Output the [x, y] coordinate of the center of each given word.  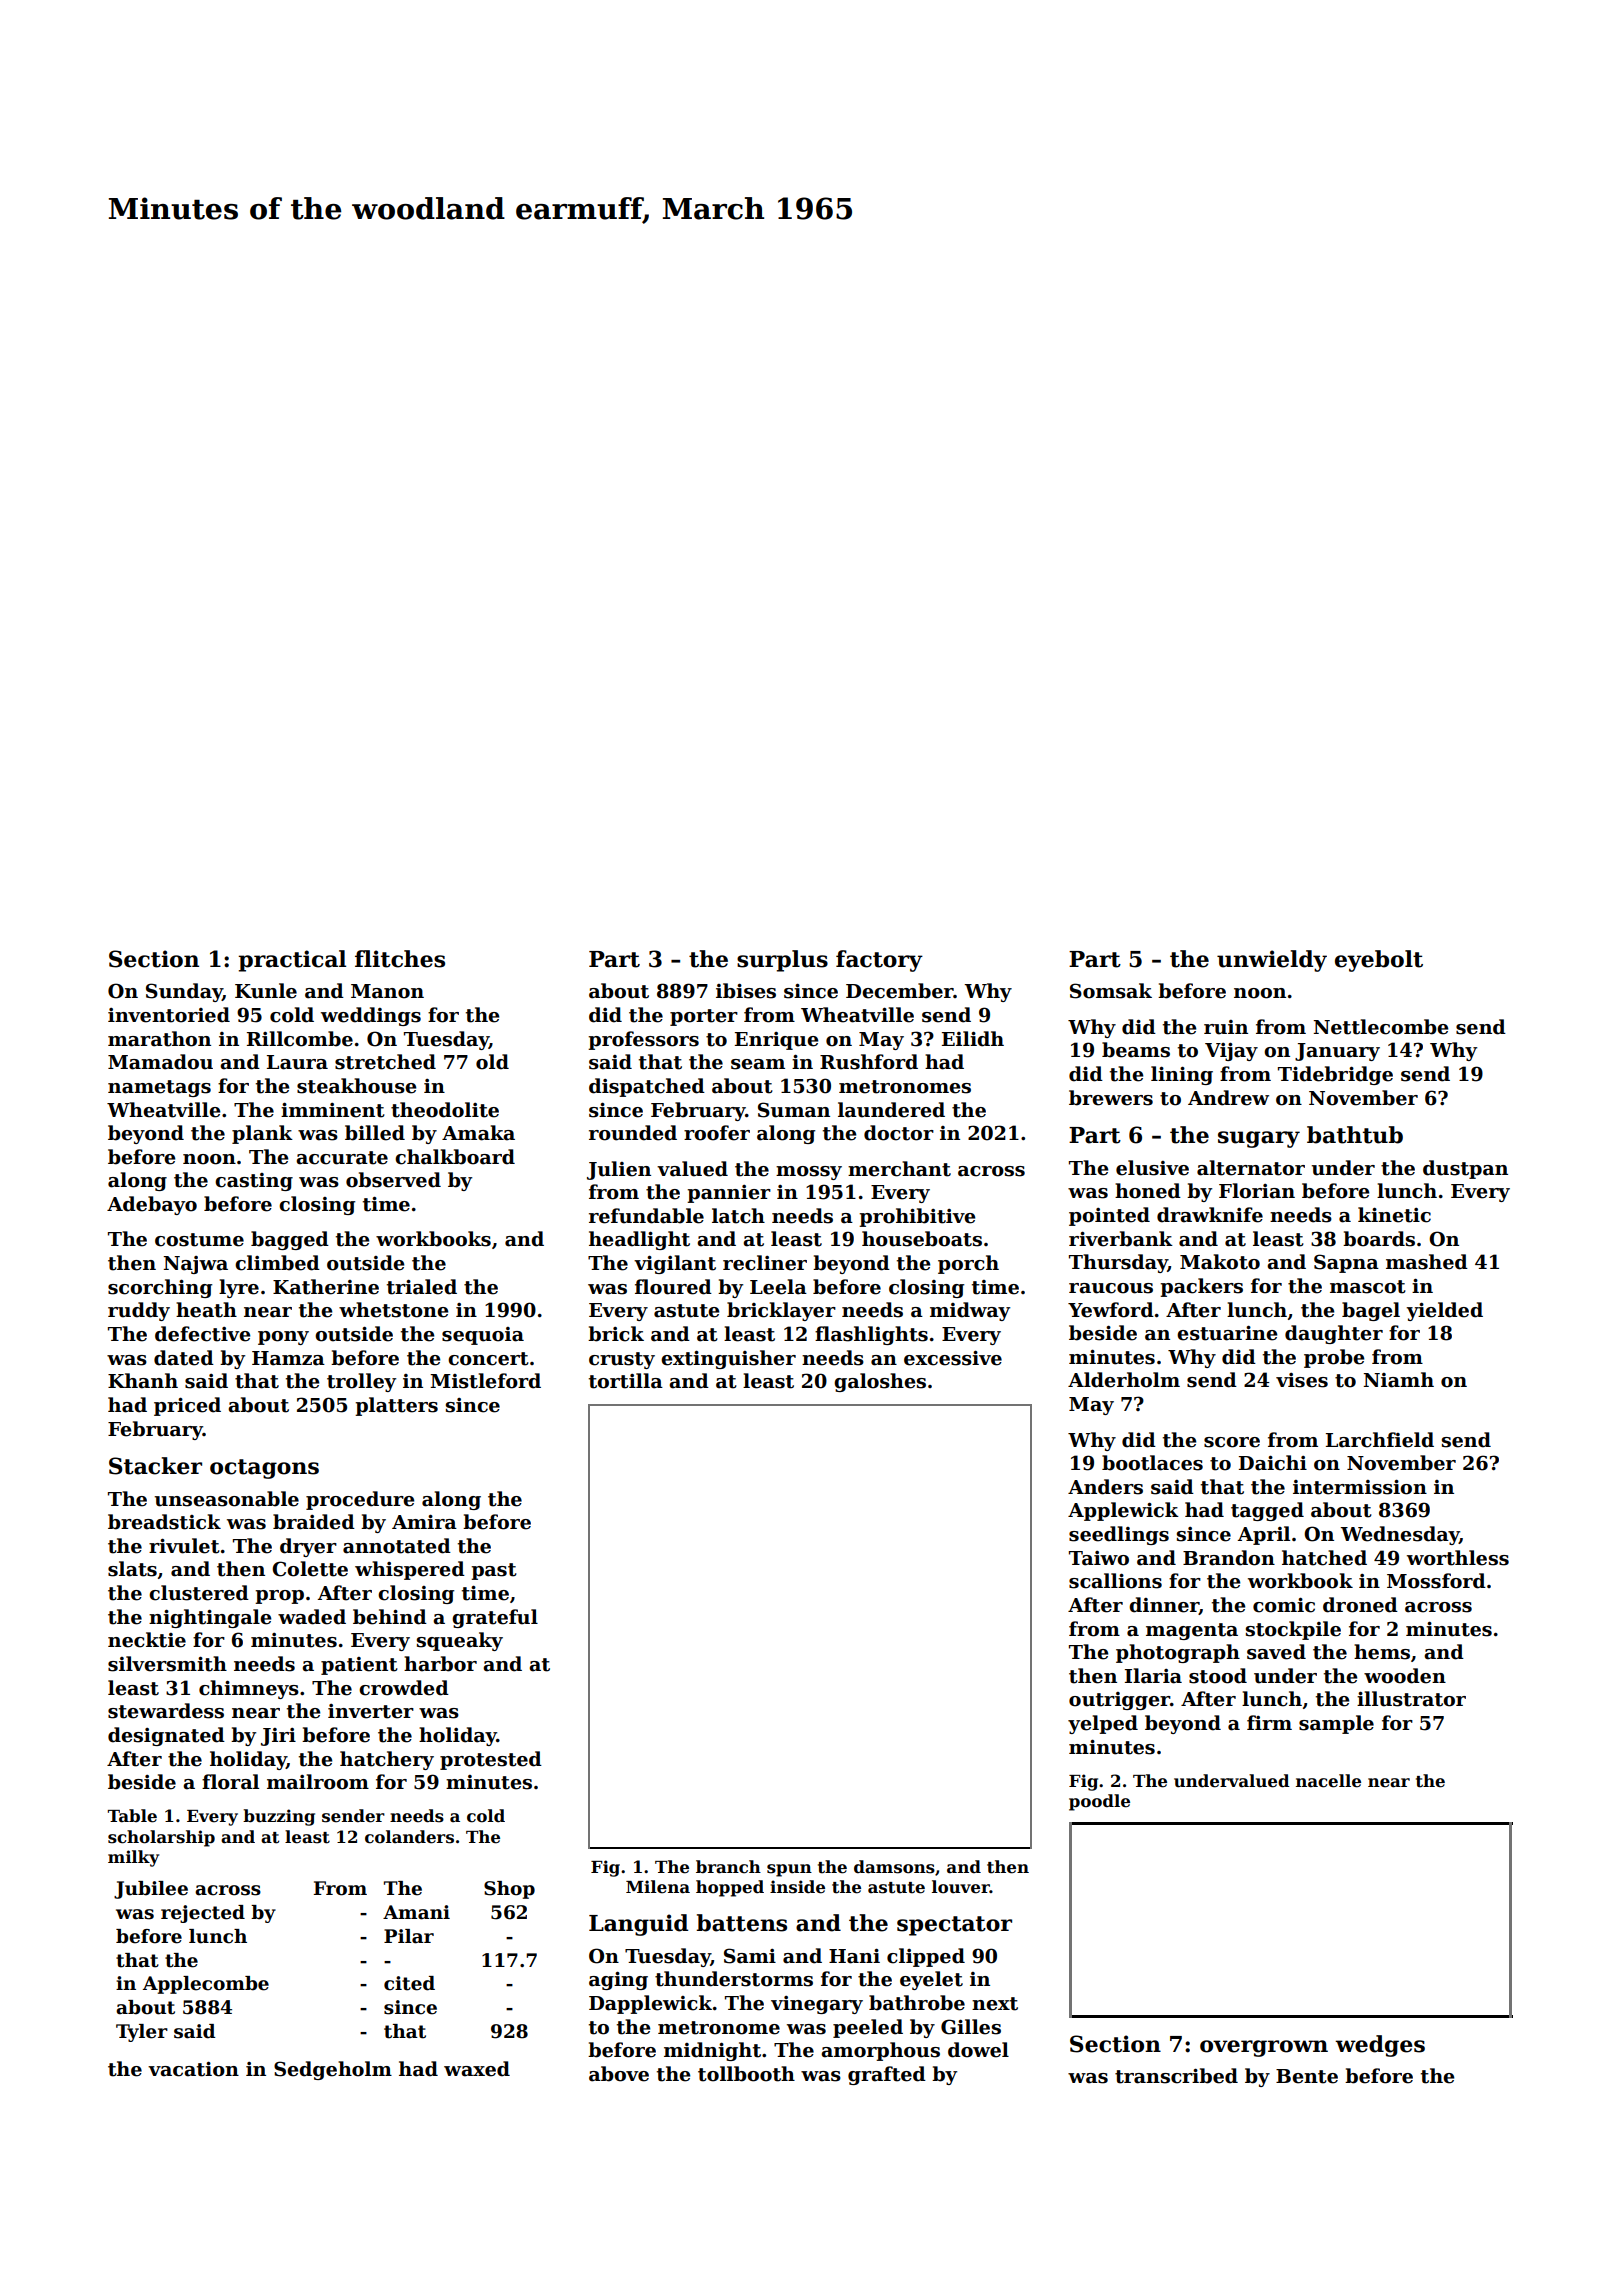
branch [728, 1867]
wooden [1405, 1676]
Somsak [1111, 991]
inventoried [169, 1015]
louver [961, 1887]
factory [879, 961]
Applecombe [206, 1985]
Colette [310, 1569]
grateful [495, 1618]
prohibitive [917, 1217]
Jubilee [151, 1890]
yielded [1444, 1311]
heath [206, 1310]
